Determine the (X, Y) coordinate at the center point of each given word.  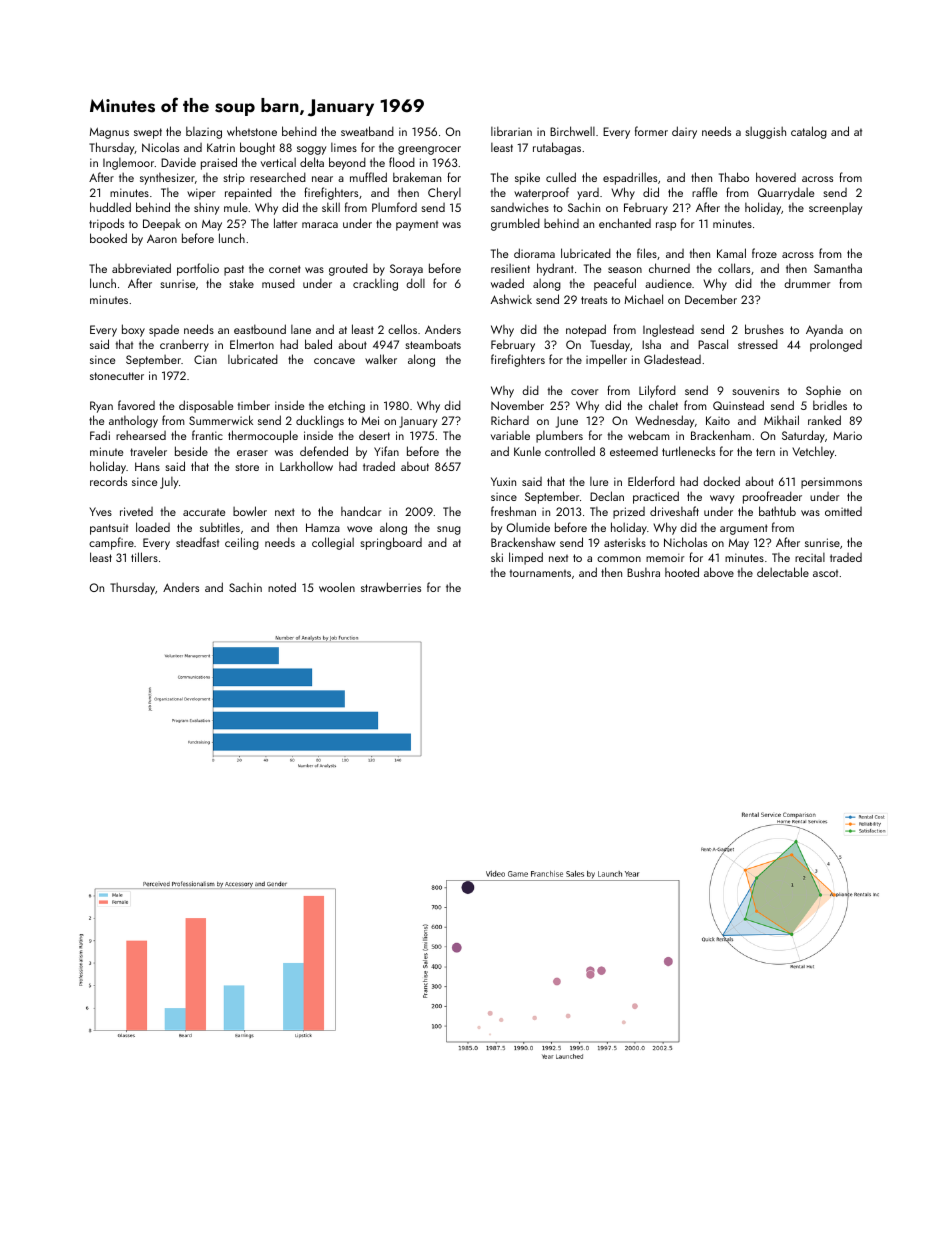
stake (241, 283)
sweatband (367, 131)
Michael (644, 299)
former (651, 131)
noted (282, 587)
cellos (402, 329)
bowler (250, 511)
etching (346, 406)
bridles (830, 405)
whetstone (252, 131)
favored (136, 405)
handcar (361, 511)
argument (744, 529)
